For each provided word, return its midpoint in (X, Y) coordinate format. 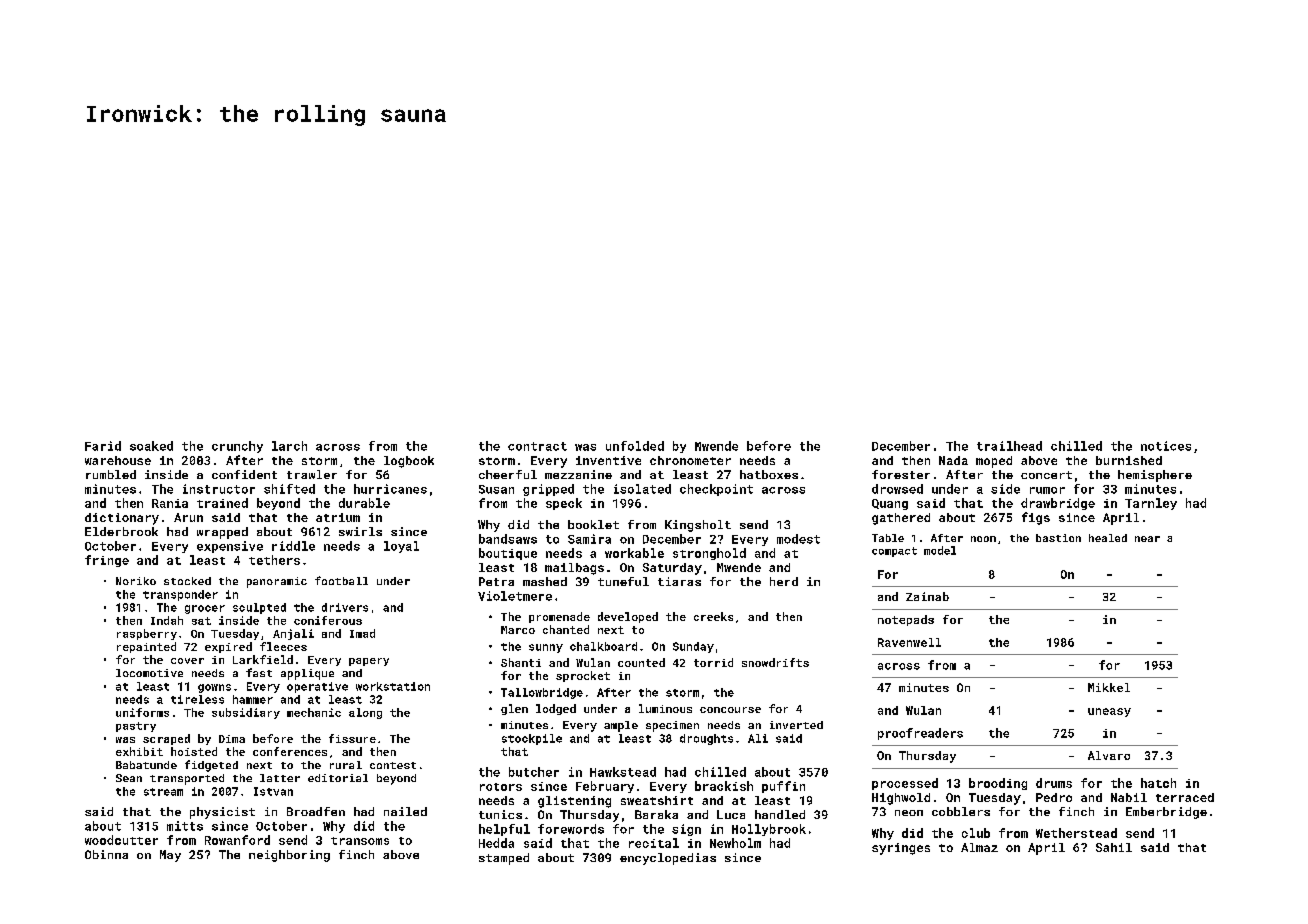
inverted (796, 725)
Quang (890, 504)
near (1147, 539)
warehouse (118, 460)
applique (307, 674)
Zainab (927, 596)
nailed (405, 811)
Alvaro (1109, 755)
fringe (107, 561)
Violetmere (515, 596)
